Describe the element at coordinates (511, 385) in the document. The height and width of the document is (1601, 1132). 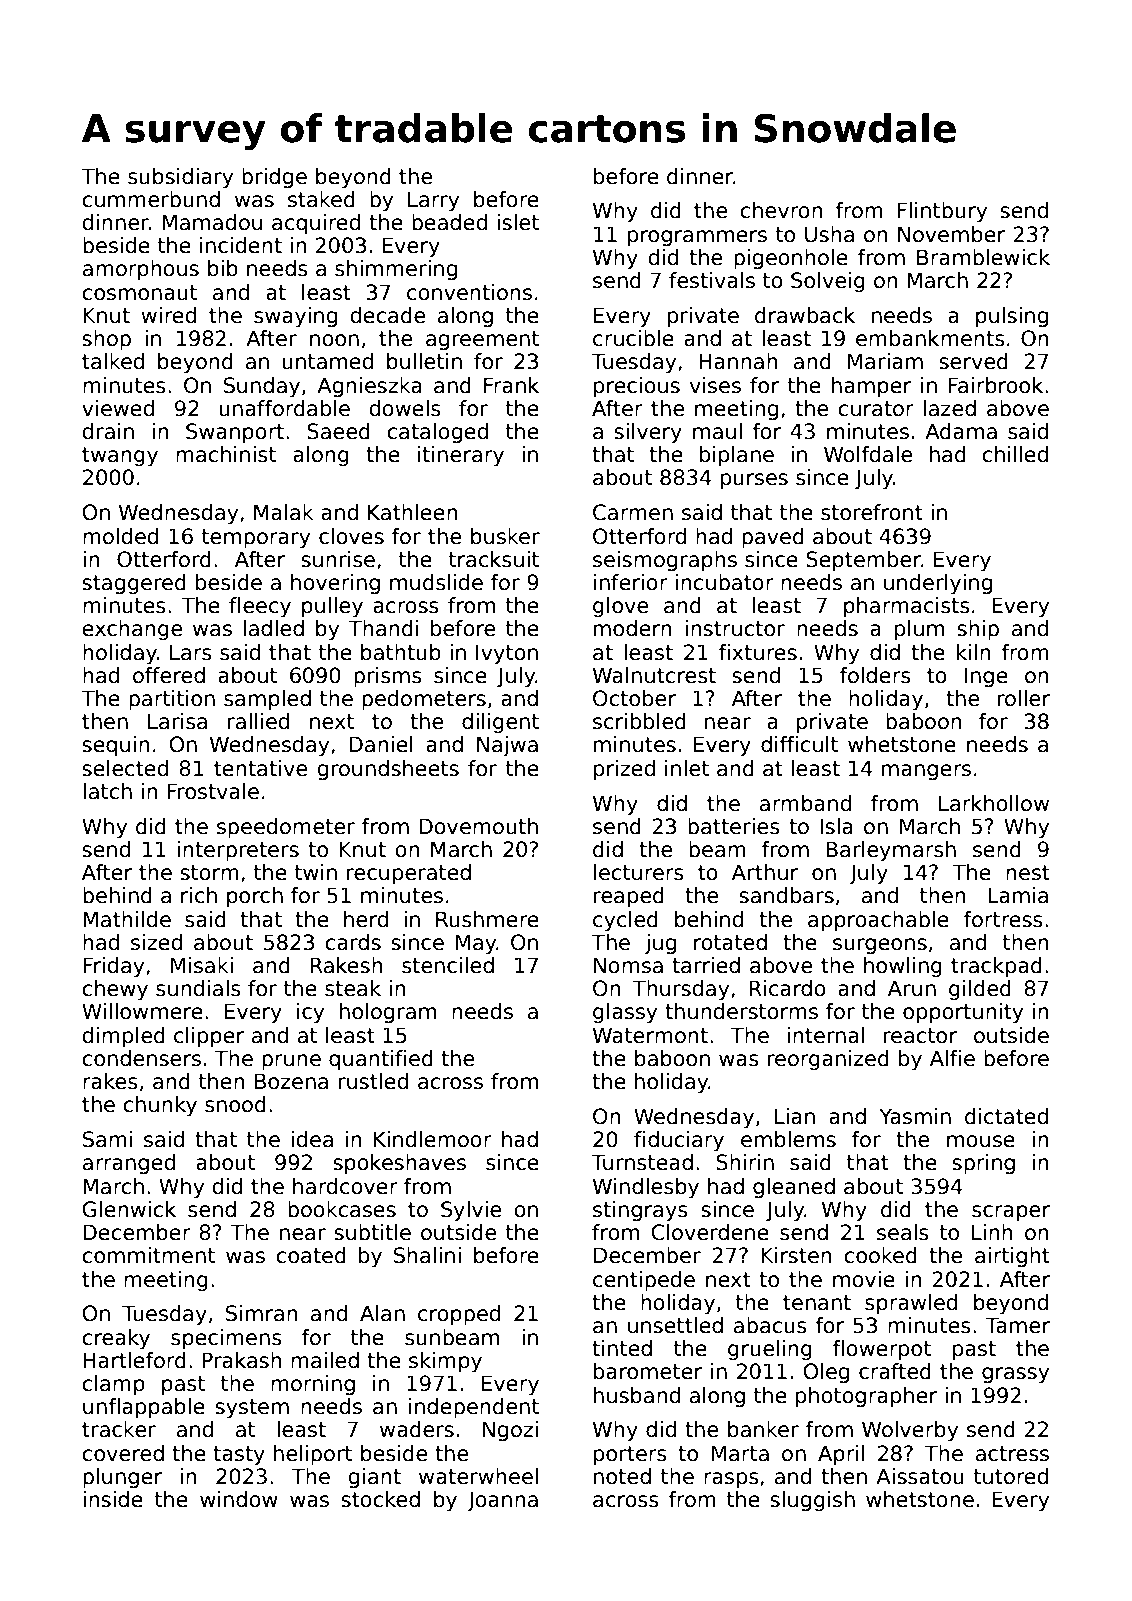
I see `Frank` at that location.
